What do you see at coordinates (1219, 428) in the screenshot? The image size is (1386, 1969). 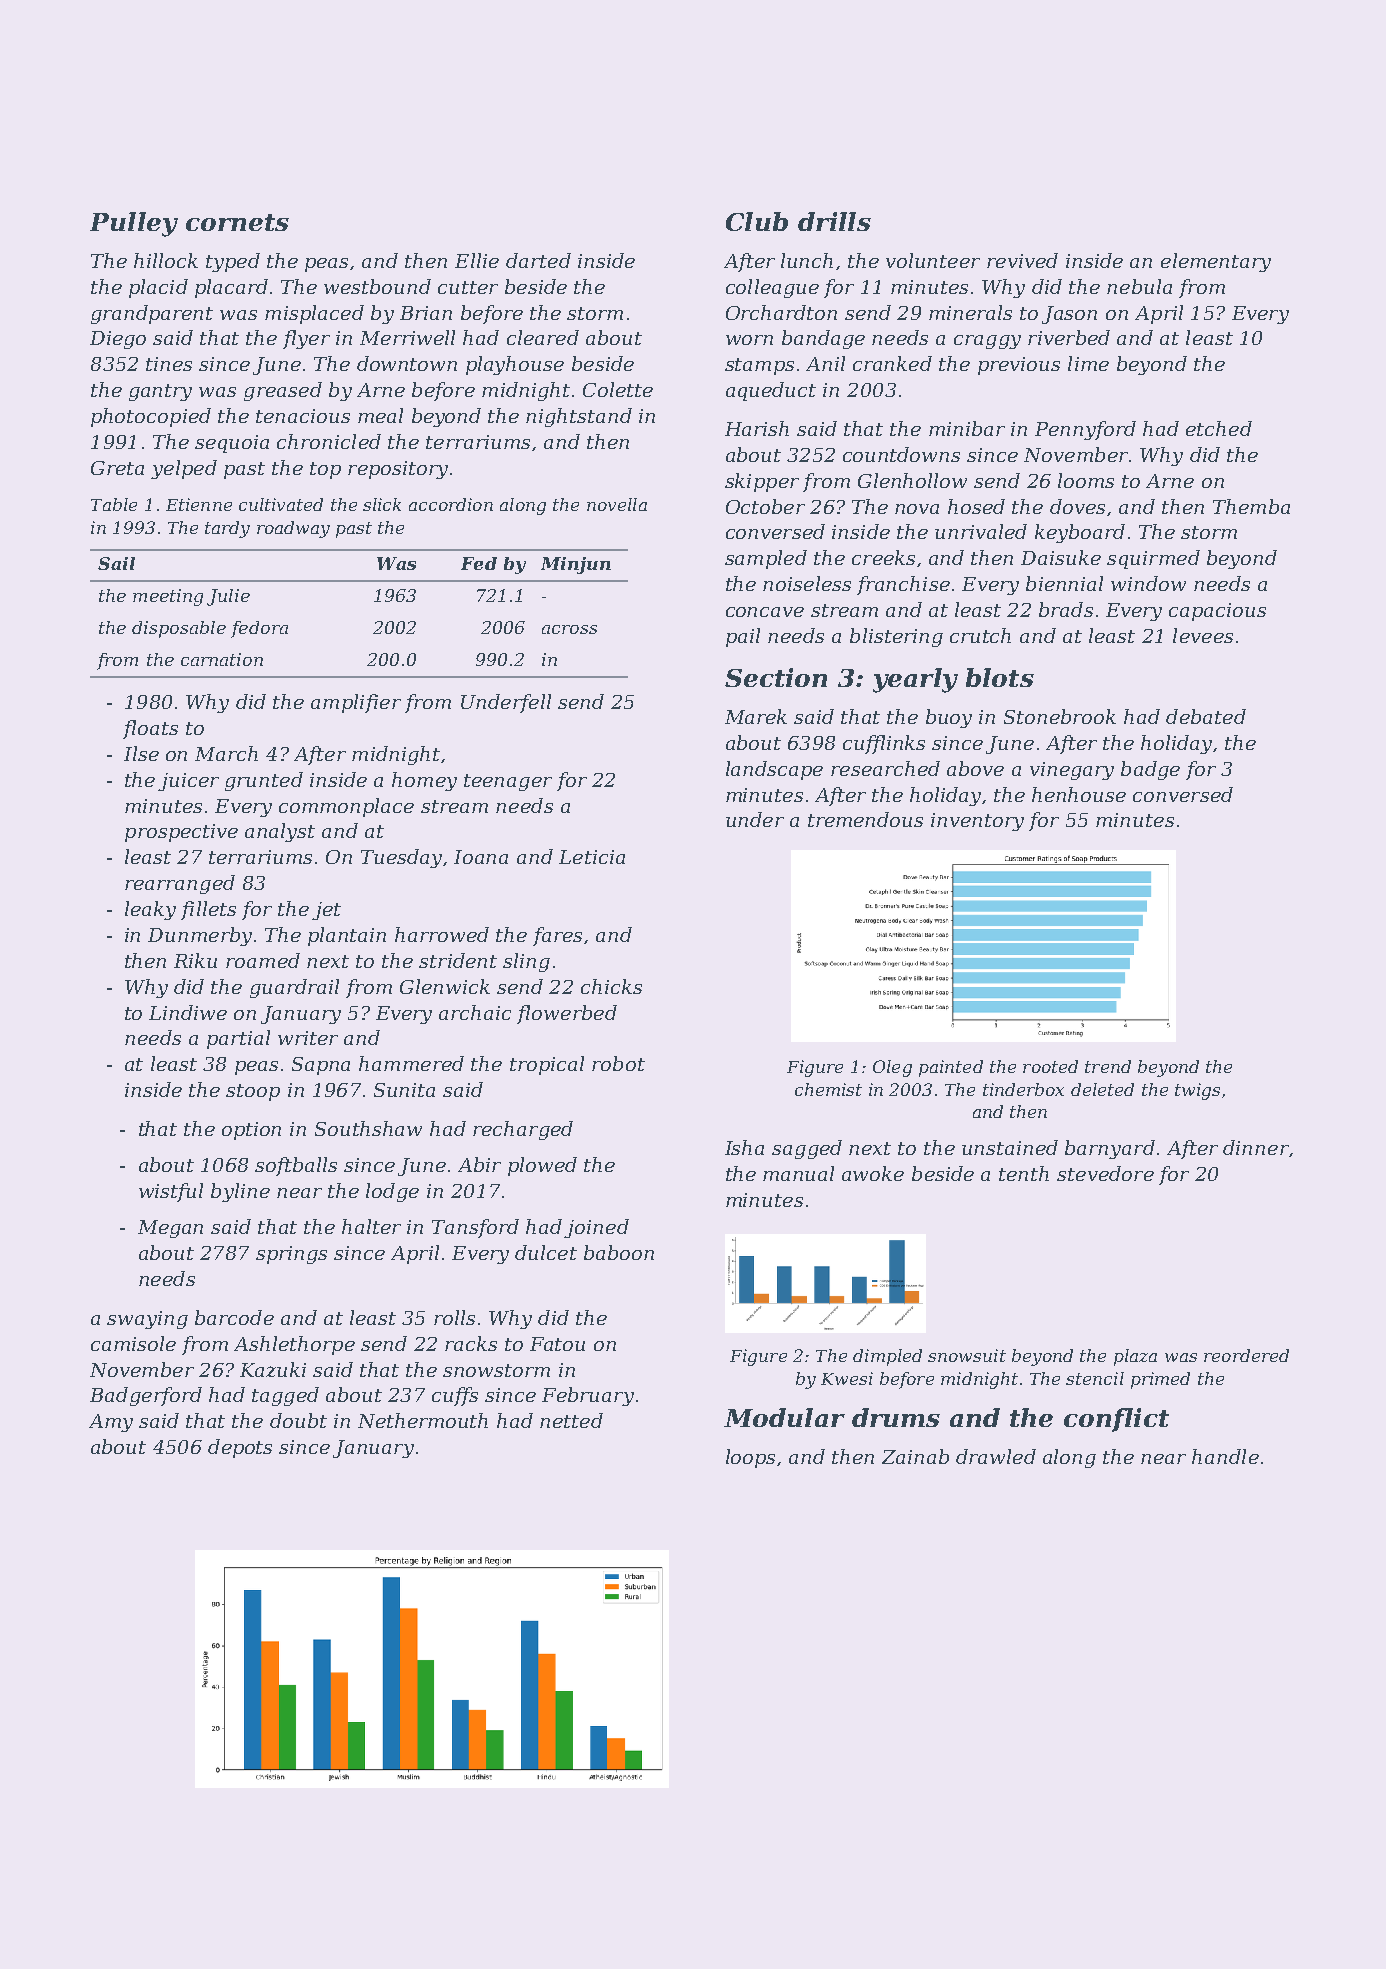 I see `etched` at bounding box center [1219, 428].
